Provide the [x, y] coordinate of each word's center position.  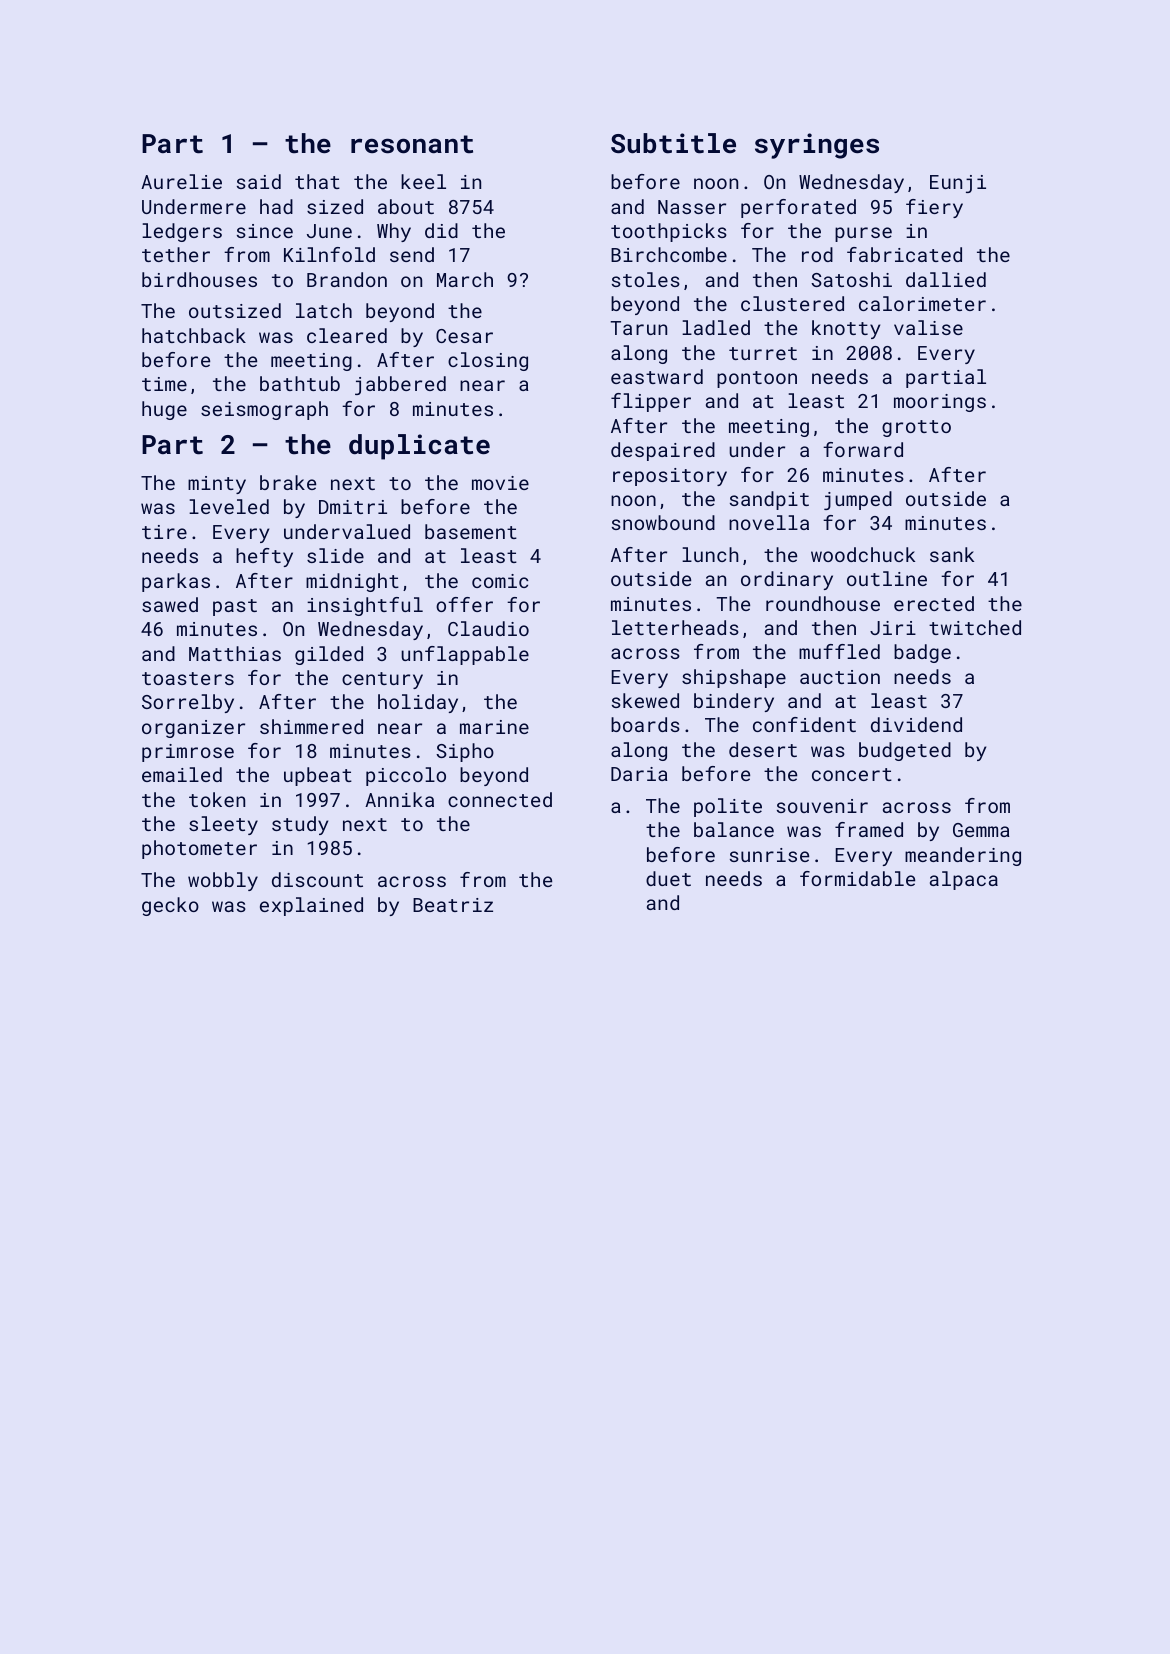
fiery [934, 208]
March [465, 279]
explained [311, 906]
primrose [188, 753]
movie [500, 483]
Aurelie [181, 181]
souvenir [822, 806]
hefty [264, 557]
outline [887, 578]
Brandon [347, 279]
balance [734, 829]
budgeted [905, 751]
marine [494, 727]
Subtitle [673, 143]
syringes [817, 146]
